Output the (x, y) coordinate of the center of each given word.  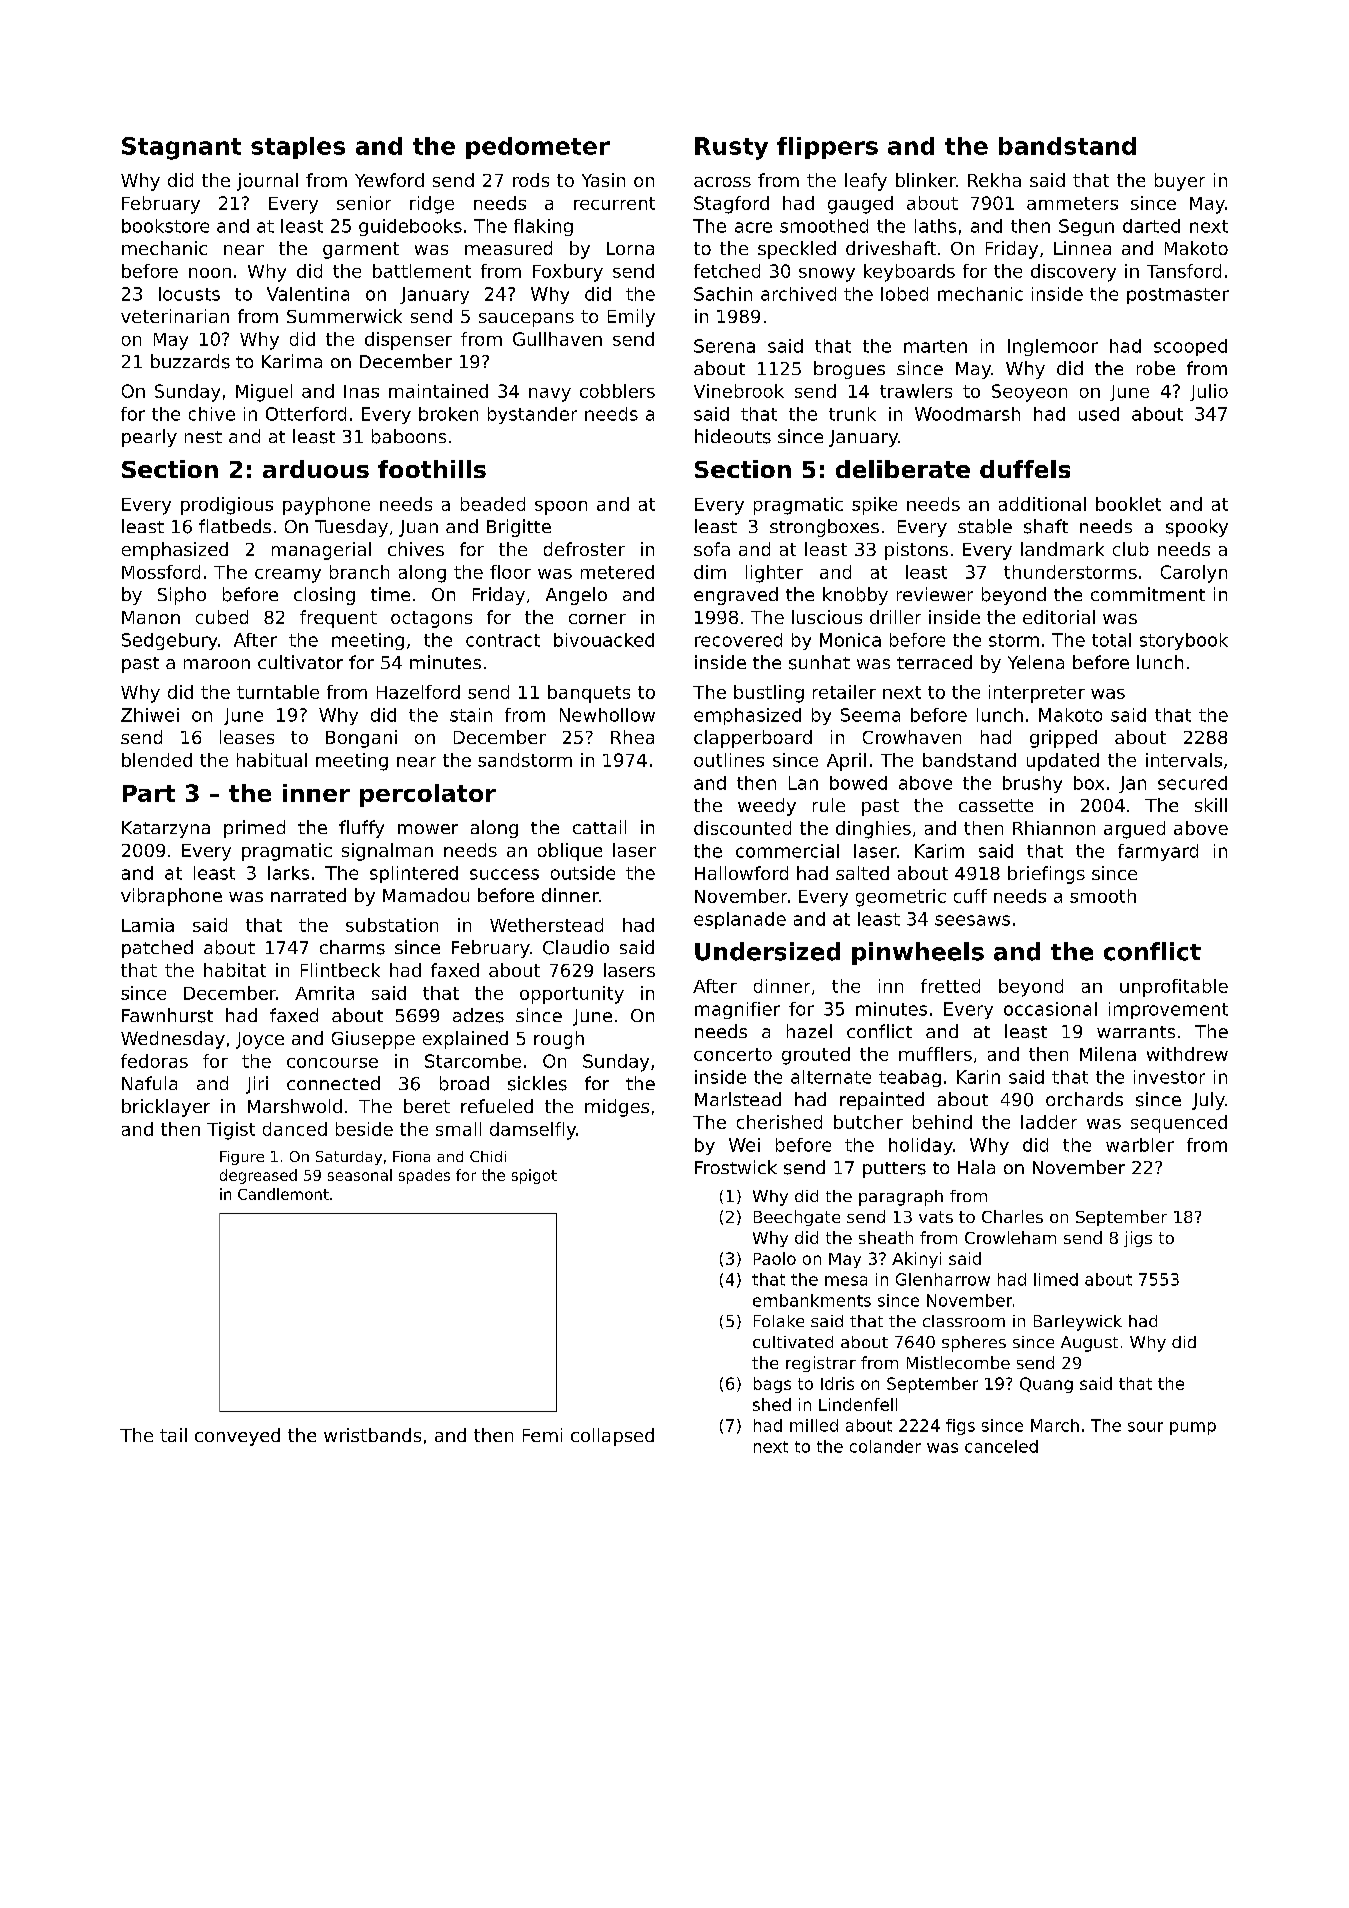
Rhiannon (1054, 828)
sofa (712, 549)
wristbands (372, 1435)
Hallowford (741, 873)
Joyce (260, 1040)
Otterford (306, 414)
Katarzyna (166, 829)
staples (298, 148)
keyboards (909, 273)
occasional (1050, 1009)
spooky (1197, 528)
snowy (827, 275)
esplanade (740, 920)
